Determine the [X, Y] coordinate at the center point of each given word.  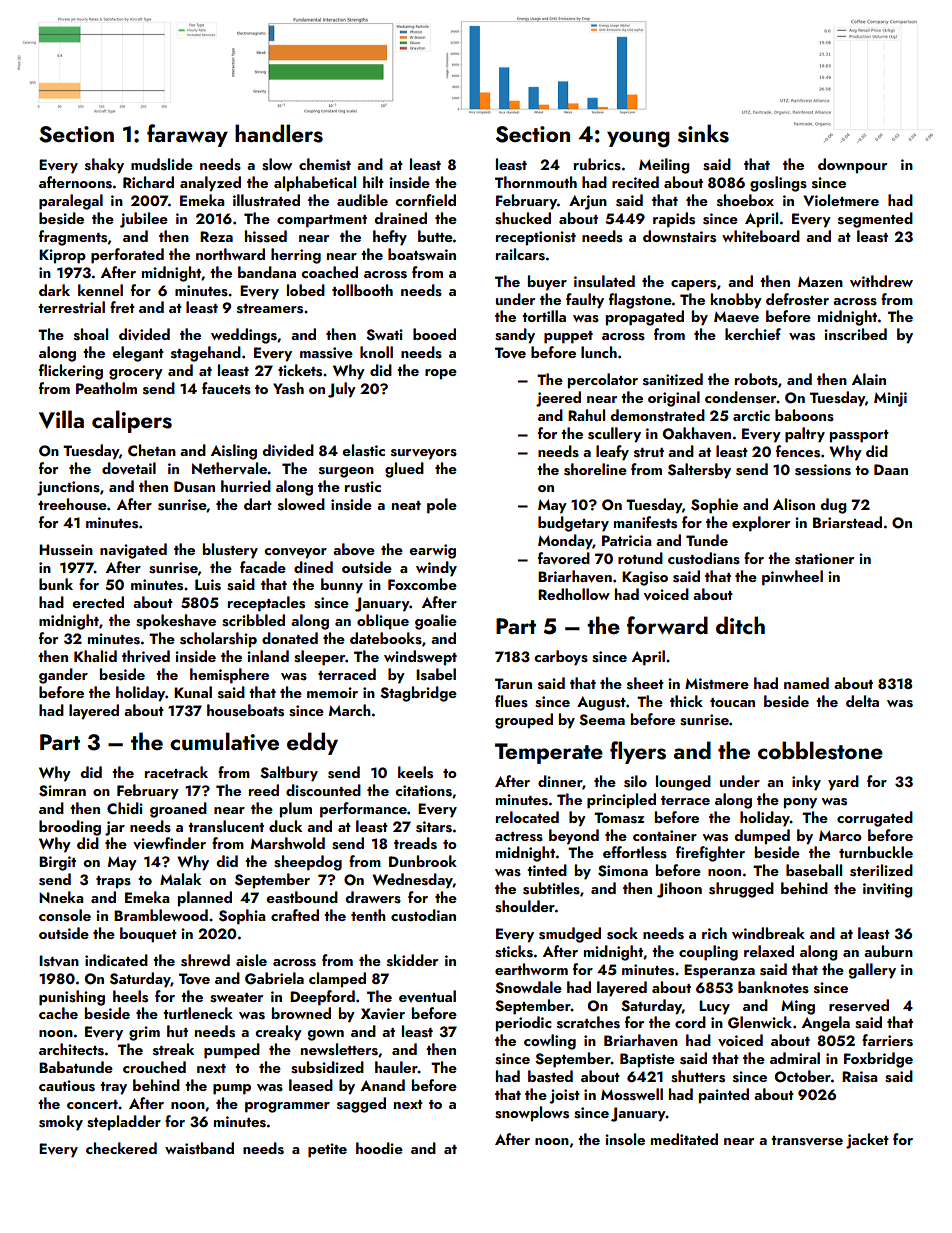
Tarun [513, 683]
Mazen [820, 281]
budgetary [573, 524]
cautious [67, 1086]
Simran [62, 791]
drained [400, 218]
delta [862, 701]
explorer [761, 524]
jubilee [144, 220]
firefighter [710, 854]
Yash [288, 388]
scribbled [253, 620]
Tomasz [619, 818]
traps [113, 882]
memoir [332, 692]
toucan [732, 702]
